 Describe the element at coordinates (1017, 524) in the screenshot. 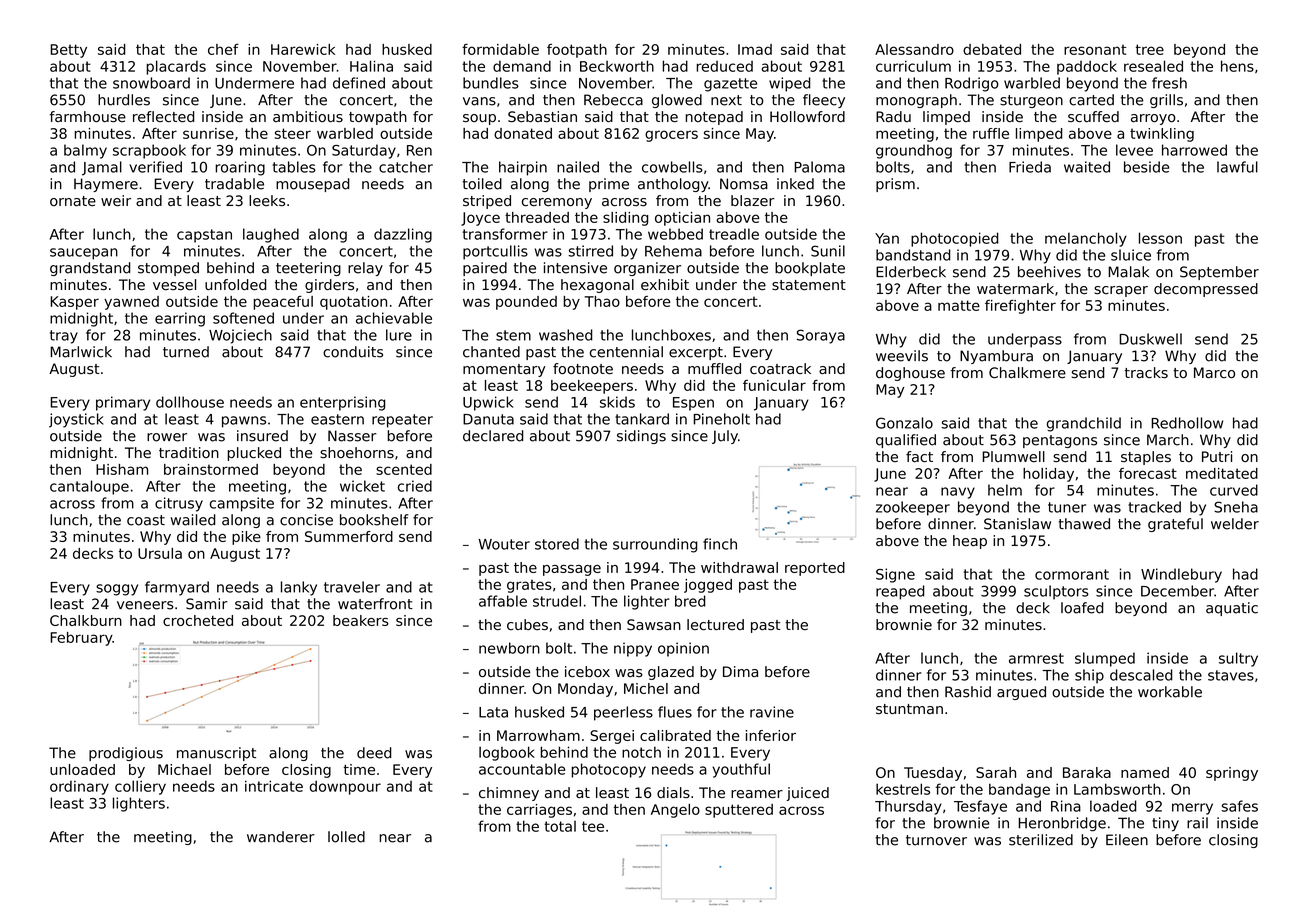

I see `Stanislaw` at that location.
